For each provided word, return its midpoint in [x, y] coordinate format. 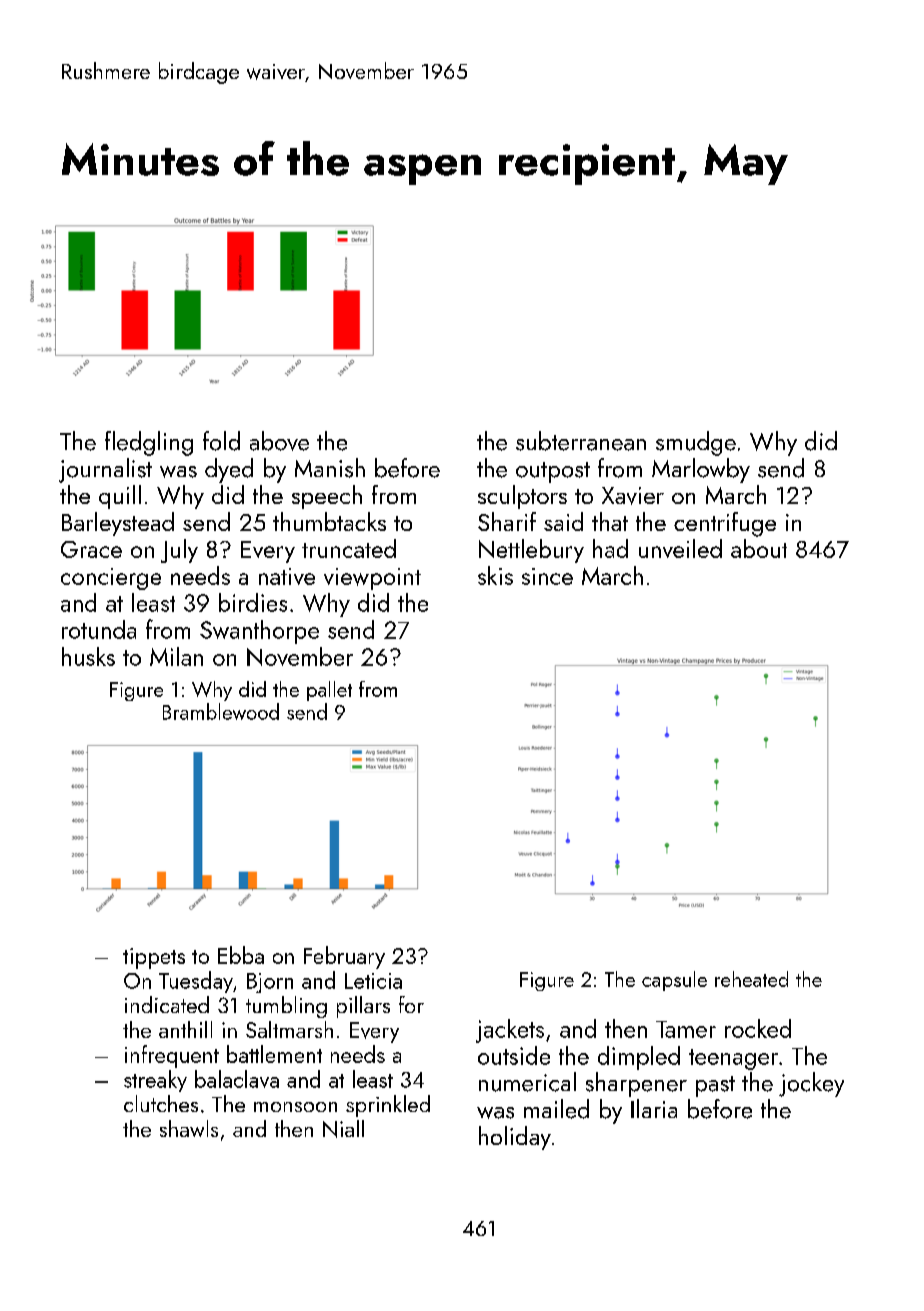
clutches [161, 1103]
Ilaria [654, 1108]
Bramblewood [221, 711]
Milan [176, 656]
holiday [515, 1138]
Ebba [241, 955]
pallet [329, 691]
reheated [751, 979]
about [759, 548]
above [279, 441]
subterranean [581, 441]
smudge [696, 443]
